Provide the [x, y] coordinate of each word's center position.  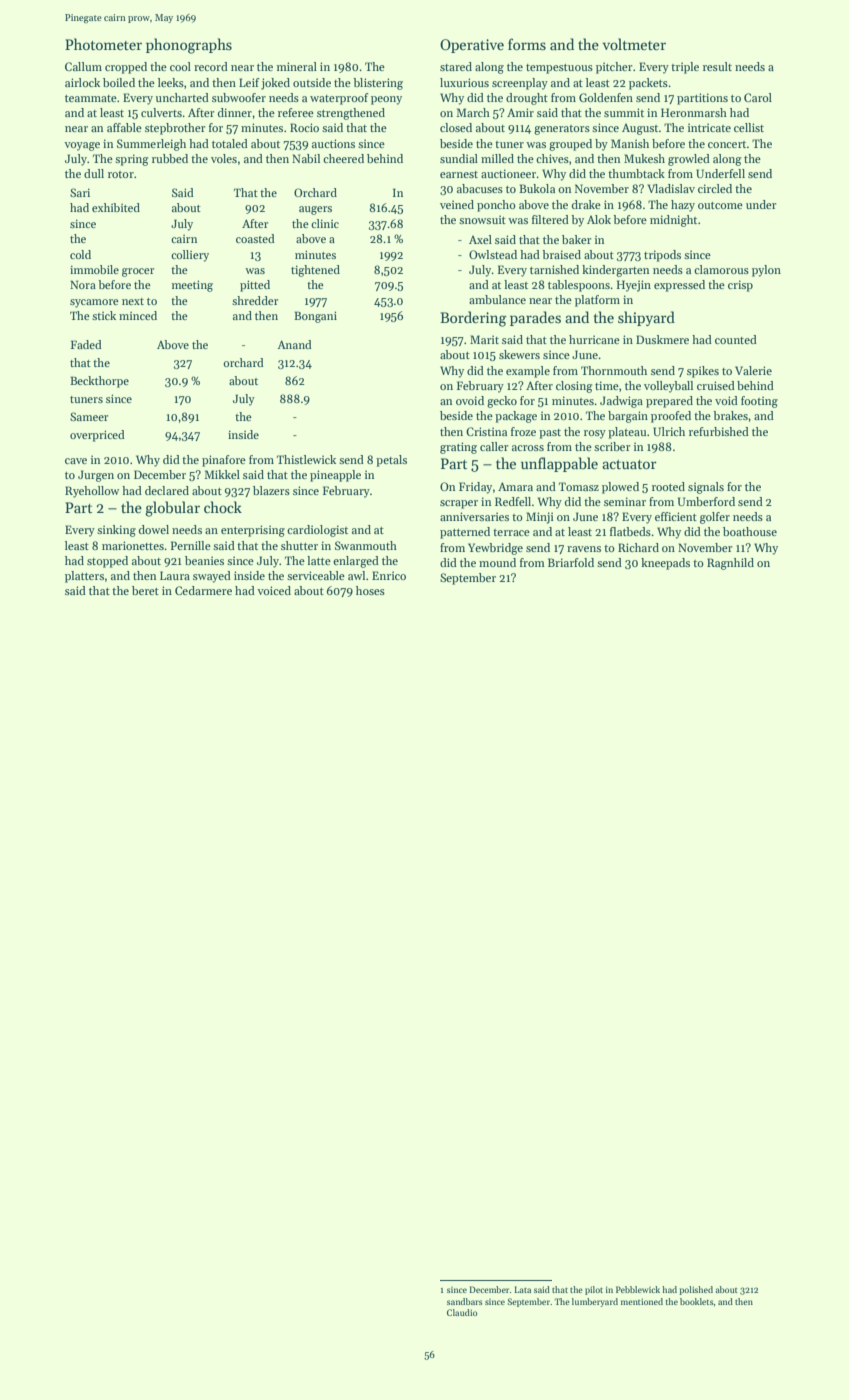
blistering [378, 84]
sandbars [464, 1301]
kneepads [665, 564]
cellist [749, 127]
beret [145, 590]
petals [391, 461]
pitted [255, 286]
